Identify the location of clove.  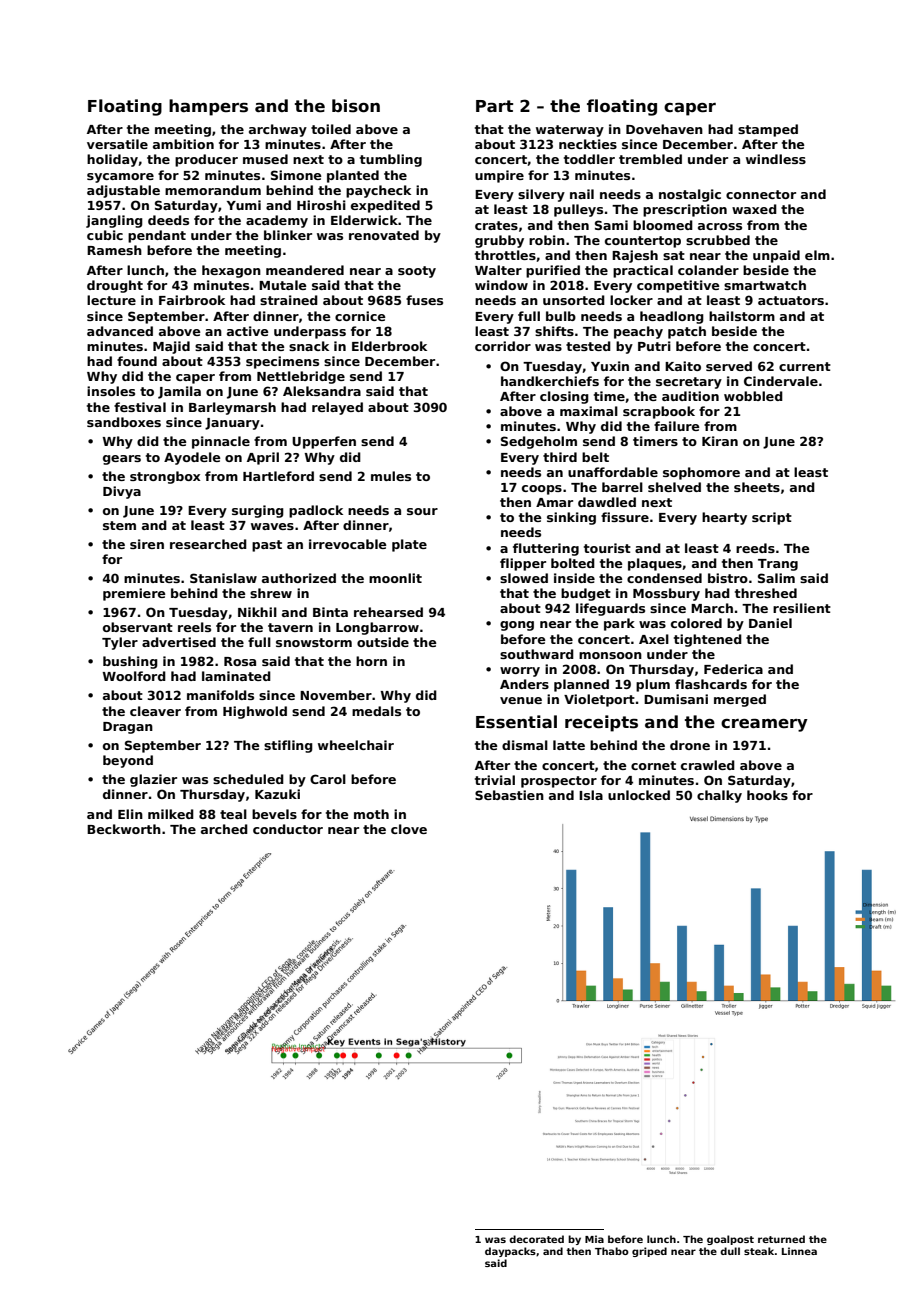
(409, 829).
